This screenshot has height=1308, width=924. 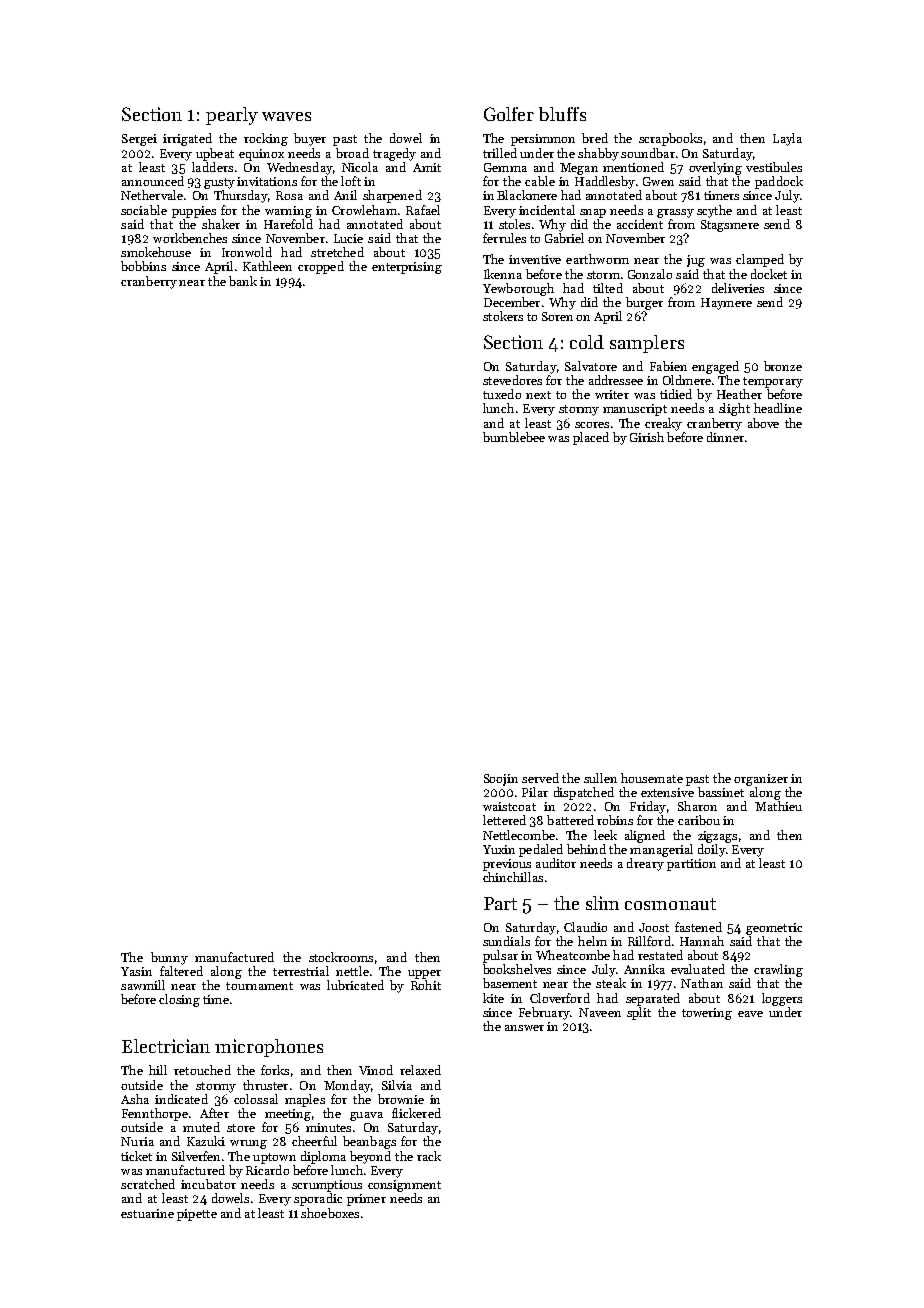 I want to click on estuarine, so click(x=147, y=1213).
